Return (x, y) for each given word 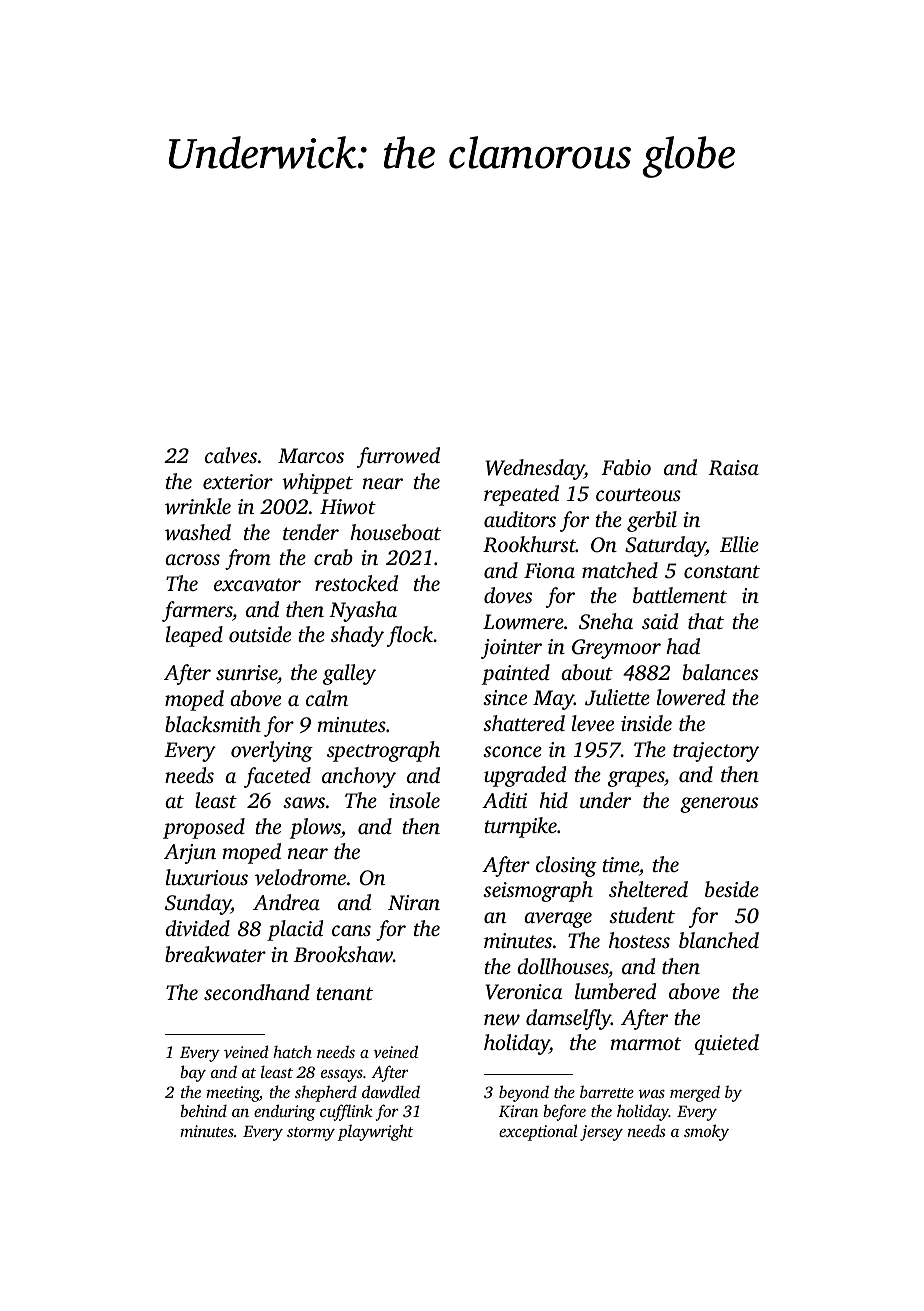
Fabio (626, 467)
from (248, 559)
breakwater (215, 954)
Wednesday (535, 469)
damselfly (568, 1019)
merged (695, 1093)
